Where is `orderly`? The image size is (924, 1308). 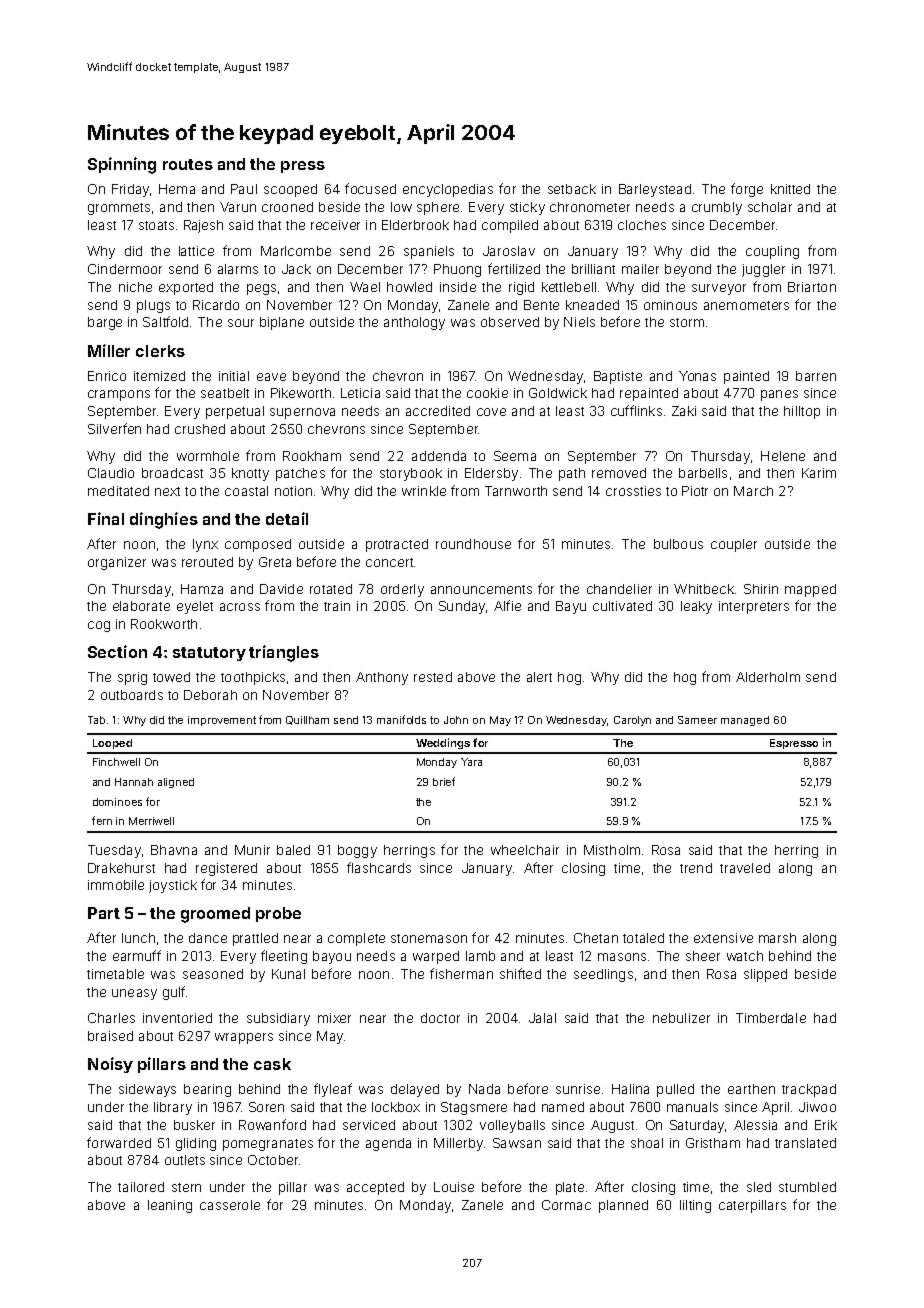
orderly is located at coordinates (402, 590).
